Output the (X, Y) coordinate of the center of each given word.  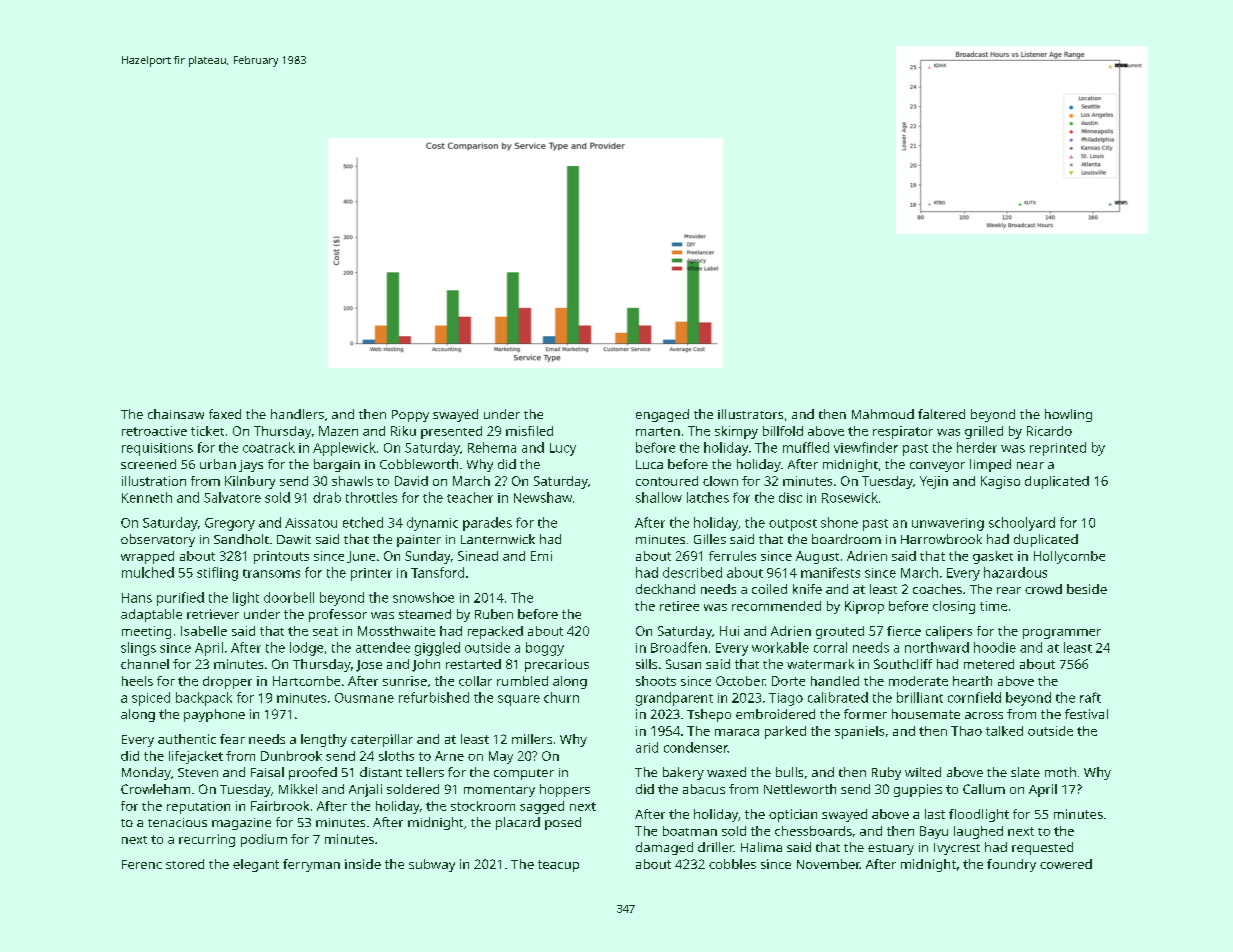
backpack (204, 699)
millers (532, 739)
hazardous (1015, 572)
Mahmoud (883, 414)
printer (371, 574)
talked (1004, 731)
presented (451, 432)
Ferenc (142, 864)
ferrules (732, 556)
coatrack (269, 447)
